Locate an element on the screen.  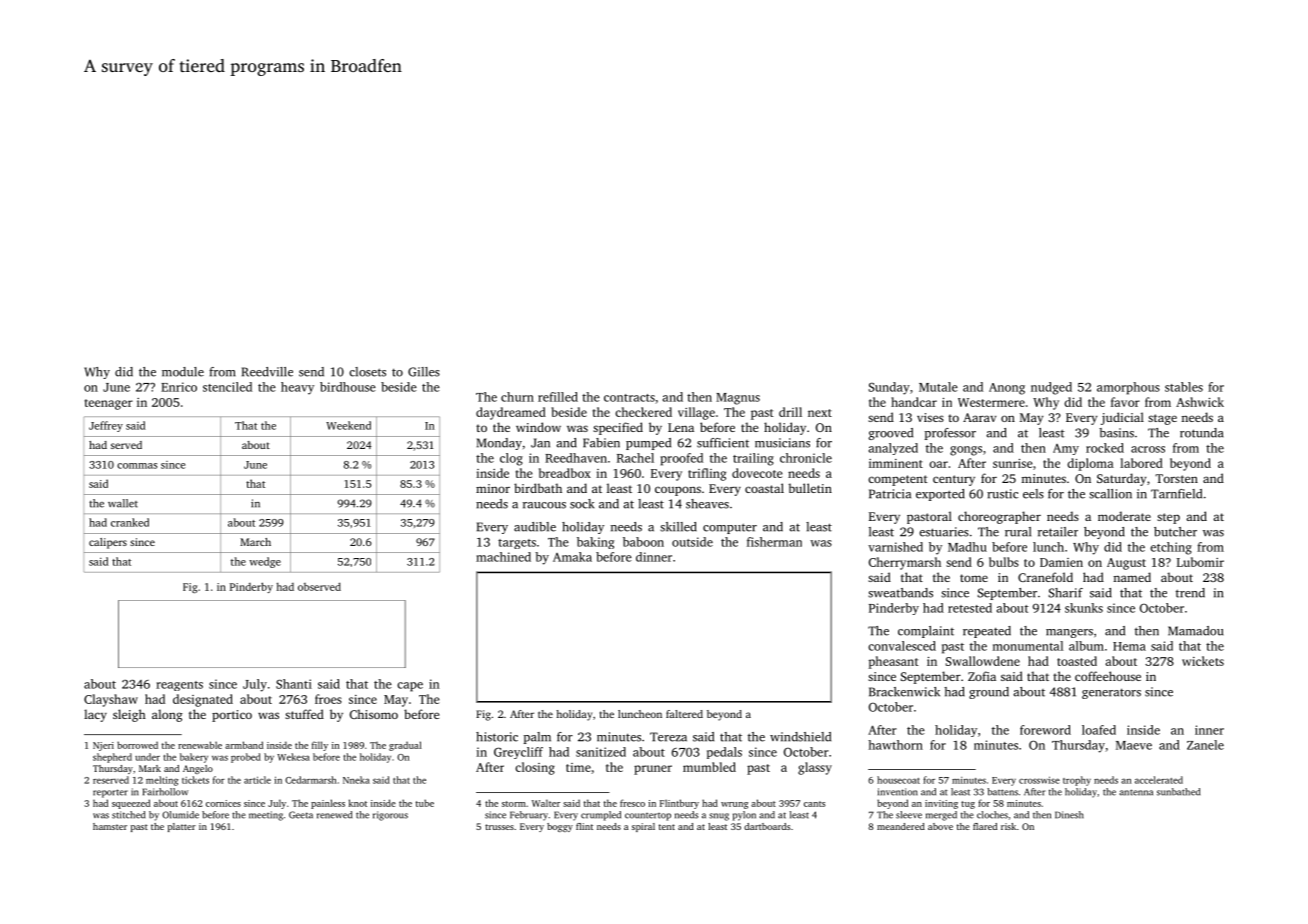
sunbathed is located at coordinates (1178, 792).
